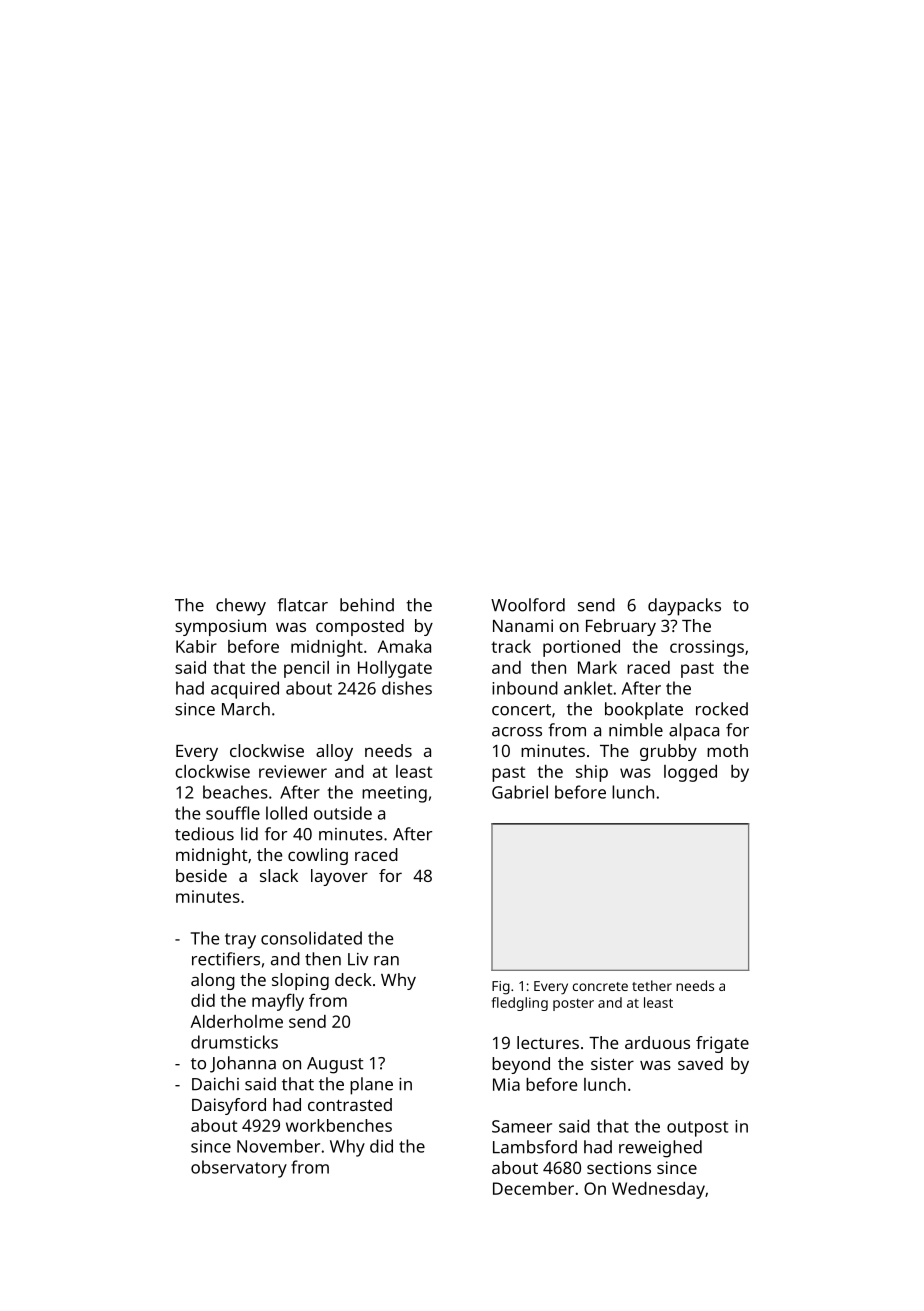  What do you see at coordinates (358, 959) in the screenshot?
I see `Liv` at bounding box center [358, 959].
